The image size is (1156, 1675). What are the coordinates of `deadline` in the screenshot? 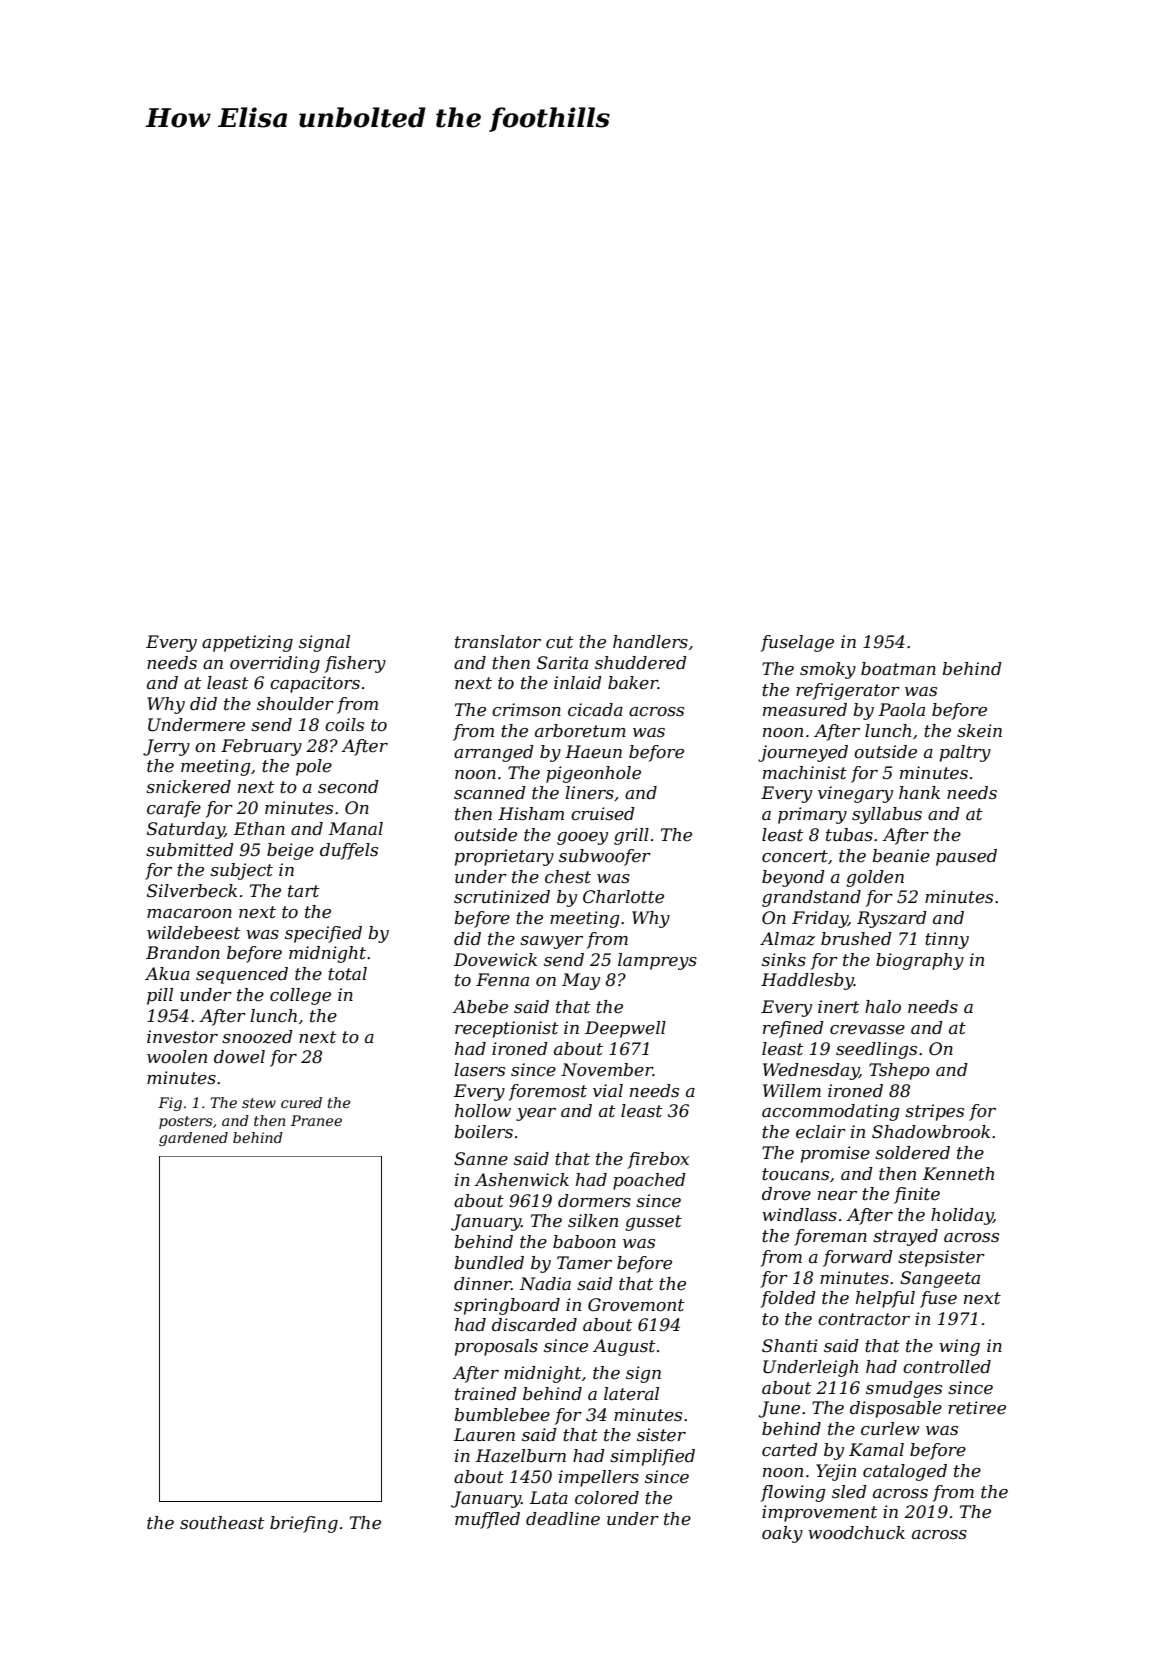 It's located at (563, 1519).
